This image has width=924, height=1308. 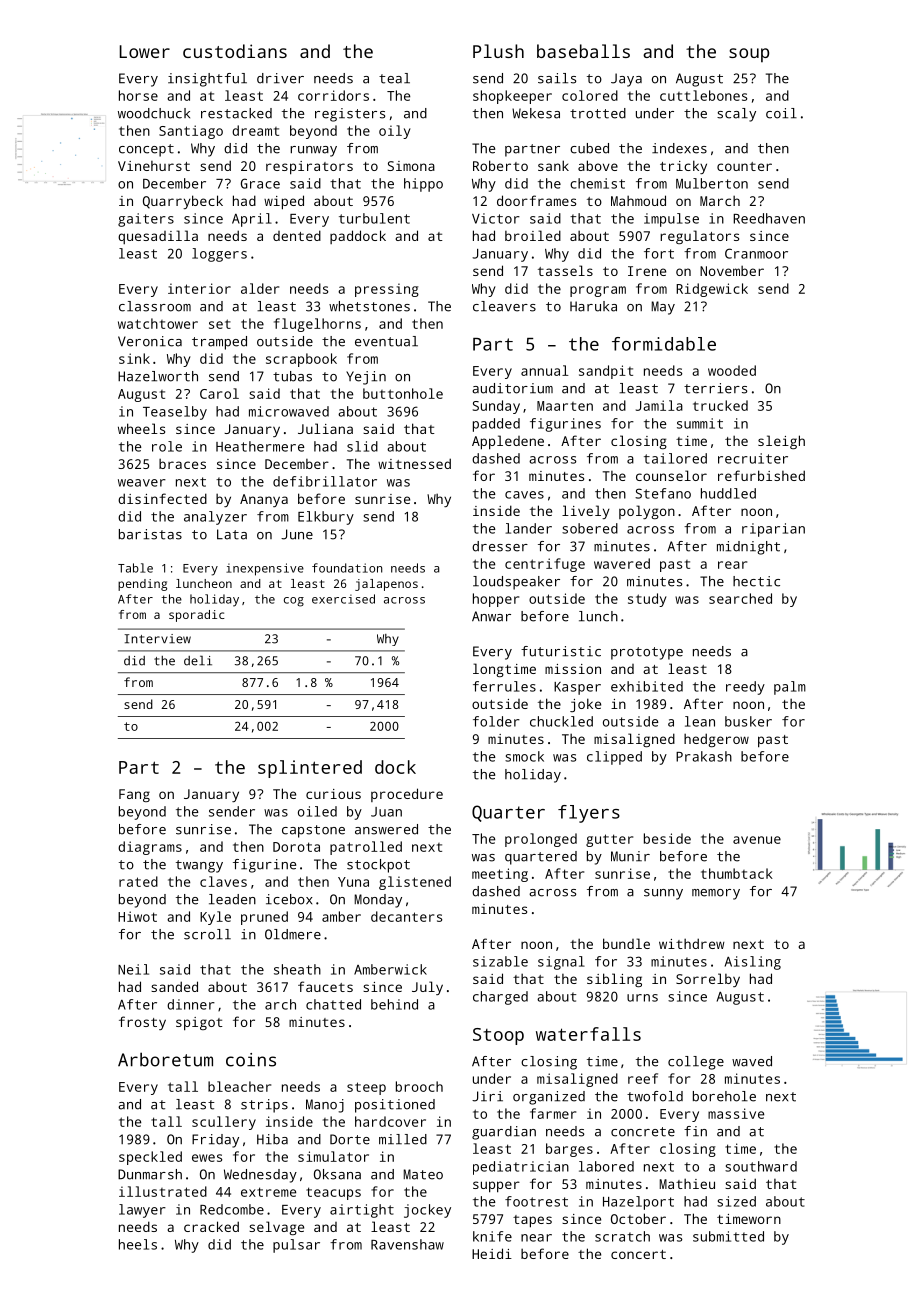 What do you see at coordinates (569, 1150) in the image?
I see `barges` at bounding box center [569, 1150].
